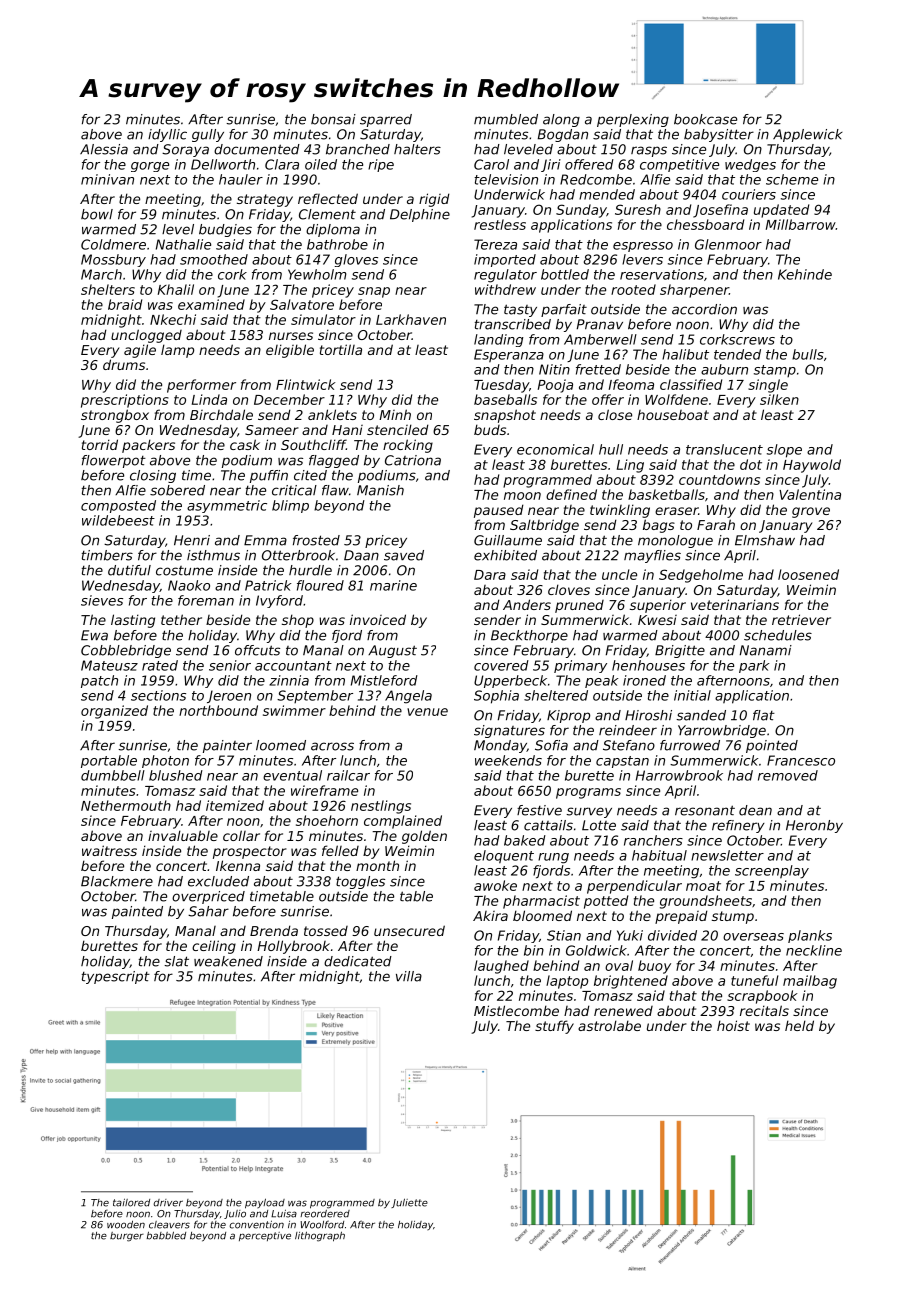  What do you see at coordinates (104, 149) in the screenshot?
I see `Alessia` at bounding box center [104, 149].
